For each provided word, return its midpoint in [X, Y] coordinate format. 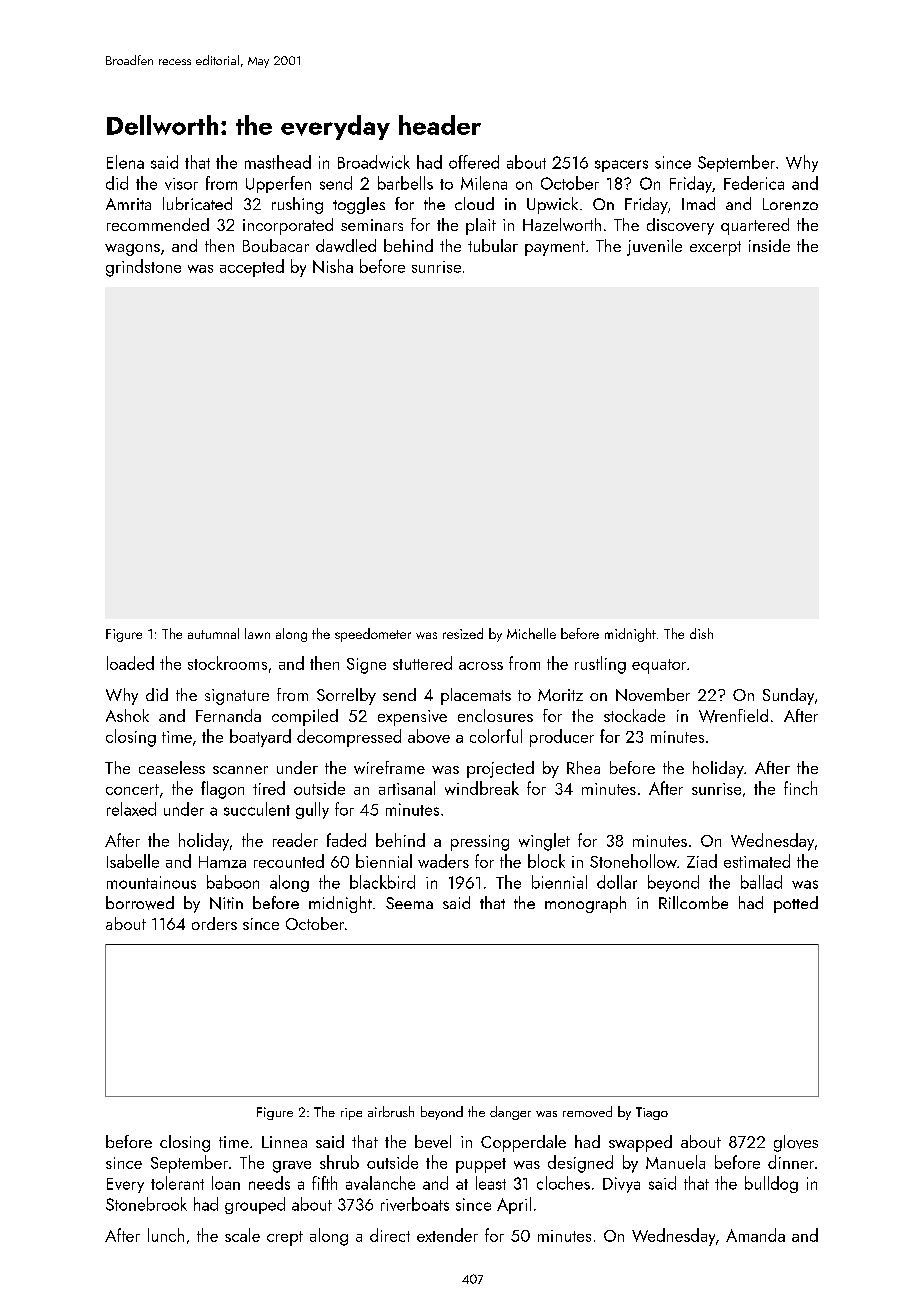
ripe [351, 1114]
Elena [125, 162]
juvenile [654, 247]
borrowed [140, 903]
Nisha [333, 266]
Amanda [755, 1235]
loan [226, 1183]
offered [474, 162]
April [514, 1205]
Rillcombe [693, 902]
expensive [412, 718]
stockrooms [227, 663]
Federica [754, 183]
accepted [252, 268]
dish [701, 633]
